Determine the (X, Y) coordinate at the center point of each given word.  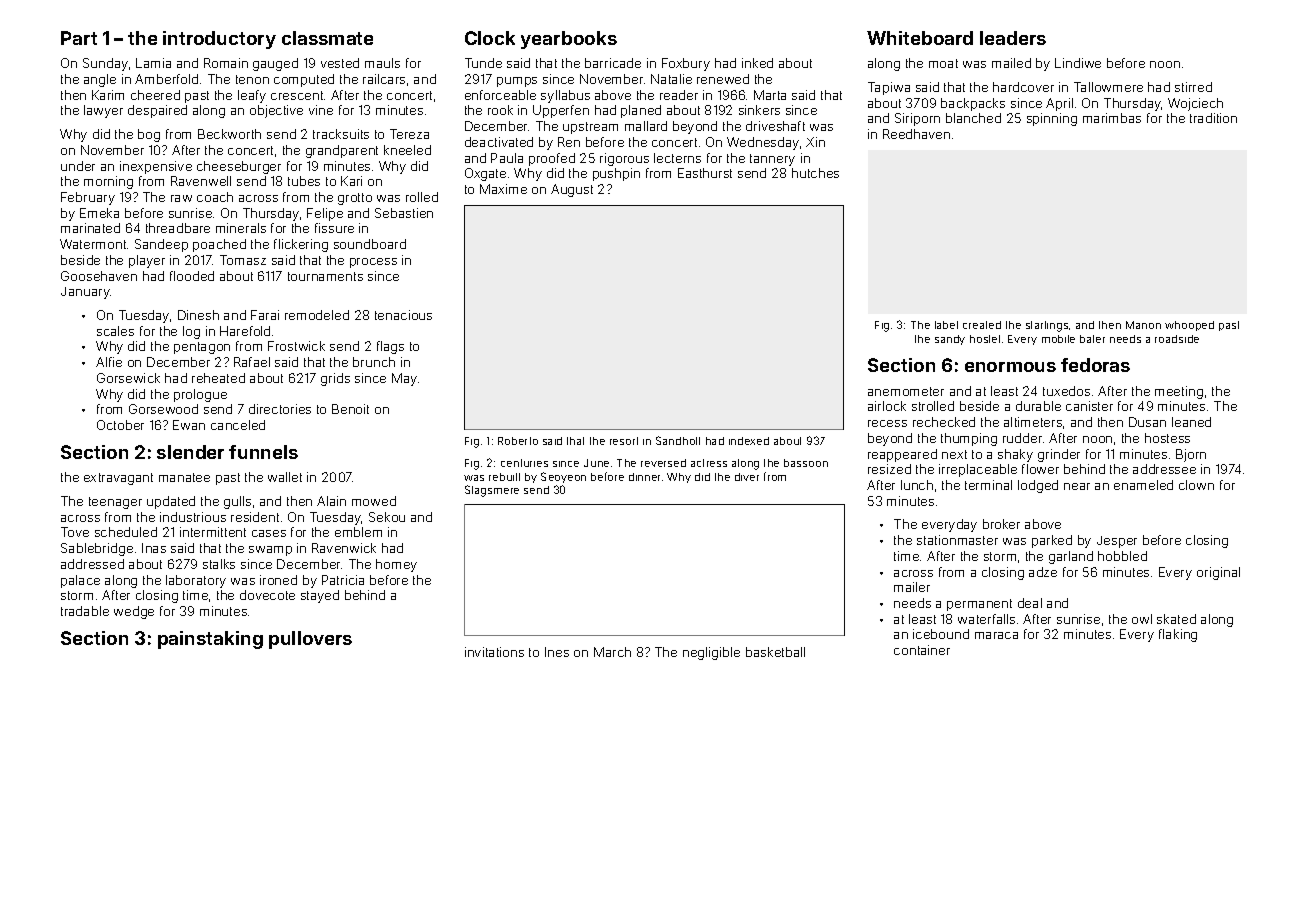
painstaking (210, 640)
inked (757, 63)
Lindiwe (1078, 63)
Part (79, 38)
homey (396, 565)
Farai (265, 315)
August (572, 190)
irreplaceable (978, 470)
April (1059, 104)
